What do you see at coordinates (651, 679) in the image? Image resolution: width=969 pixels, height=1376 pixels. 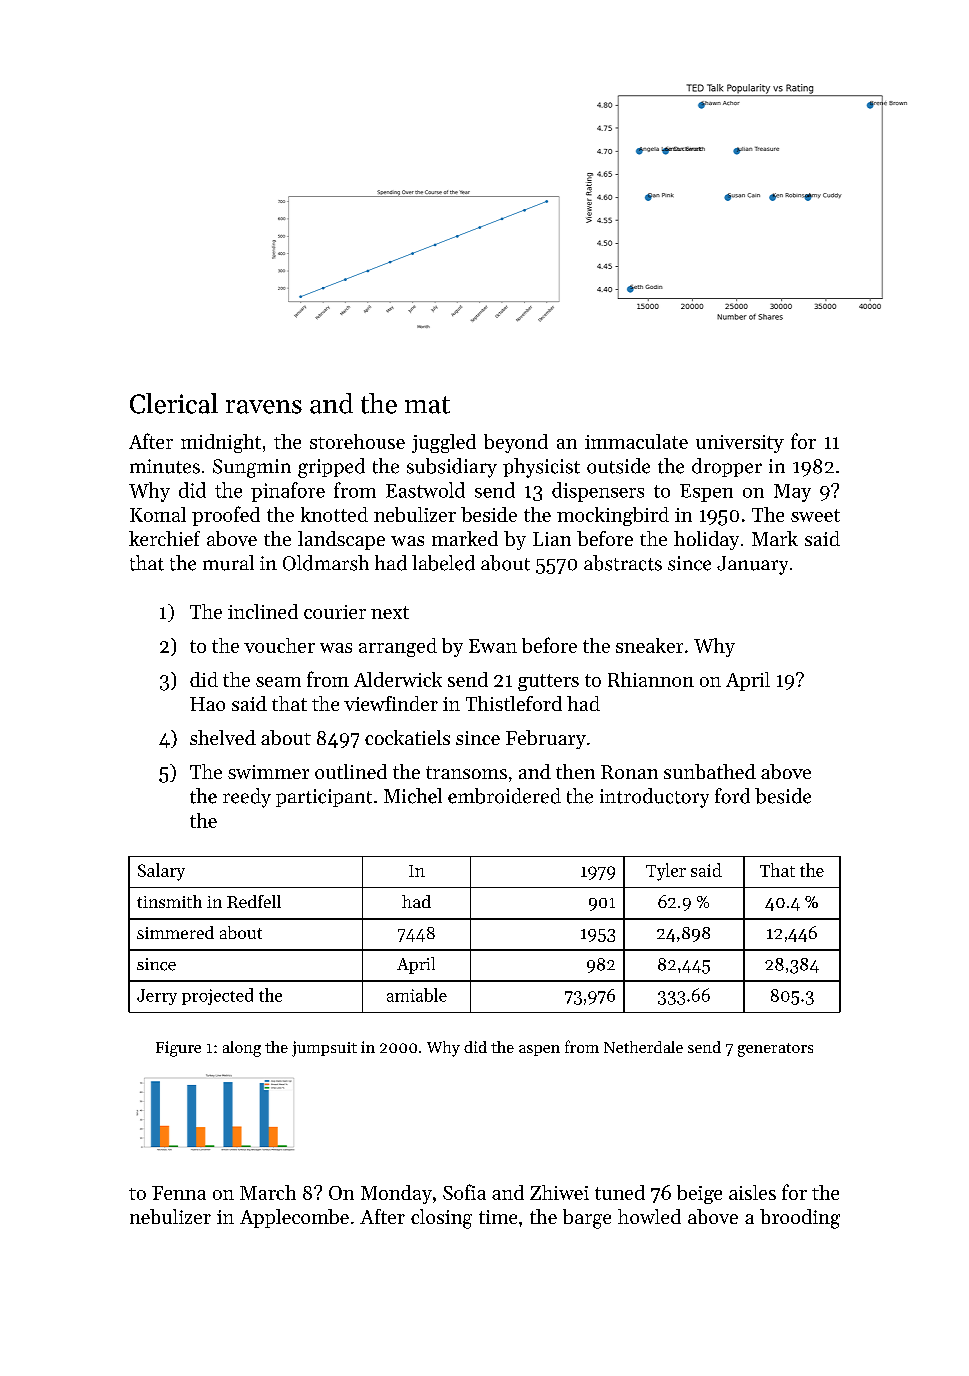 I see `Rhiannon` at bounding box center [651, 679].
